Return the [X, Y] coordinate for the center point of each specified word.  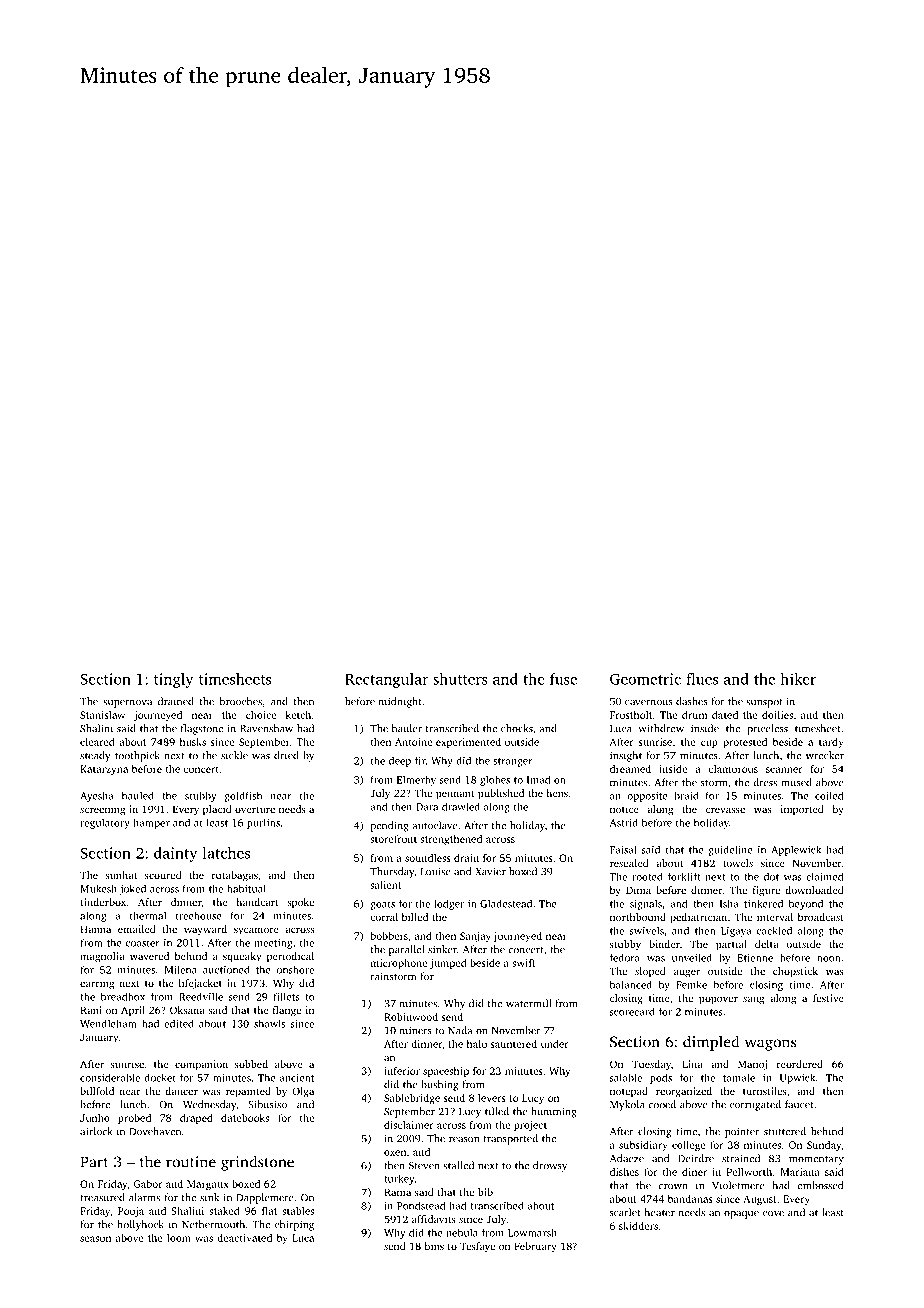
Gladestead [506, 903]
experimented [468, 743]
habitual [246, 888]
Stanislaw [102, 715]
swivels [647, 930]
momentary [816, 1160]
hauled [138, 795]
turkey [399, 1179]
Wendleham [108, 1023]
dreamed [630, 769]
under [554, 1044]
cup [709, 744]
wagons [770, 1045]
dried [286, 755]
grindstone [257, 1163]
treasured [102, 1197]
